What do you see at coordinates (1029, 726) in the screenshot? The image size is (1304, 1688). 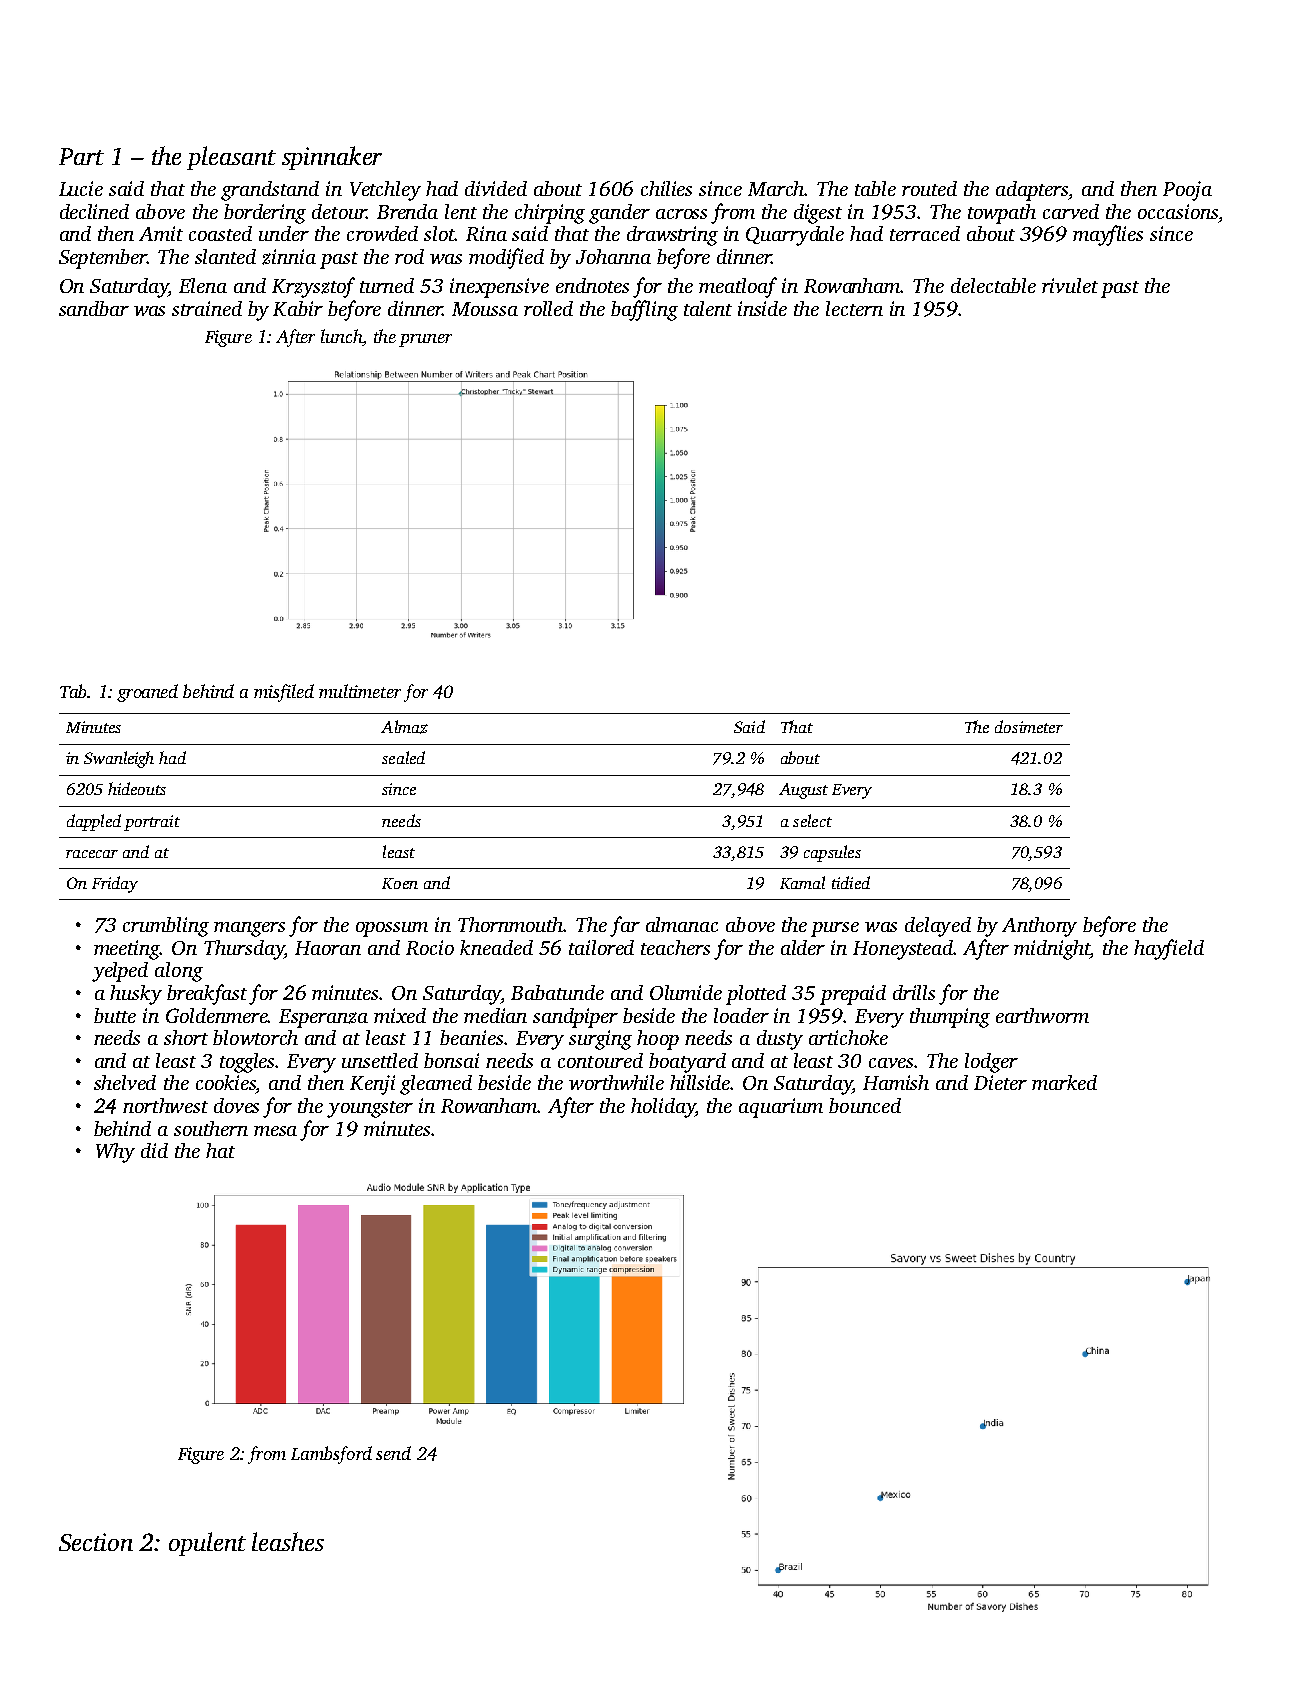 I see `dosimeter` at bounding box center [1029, 726].
